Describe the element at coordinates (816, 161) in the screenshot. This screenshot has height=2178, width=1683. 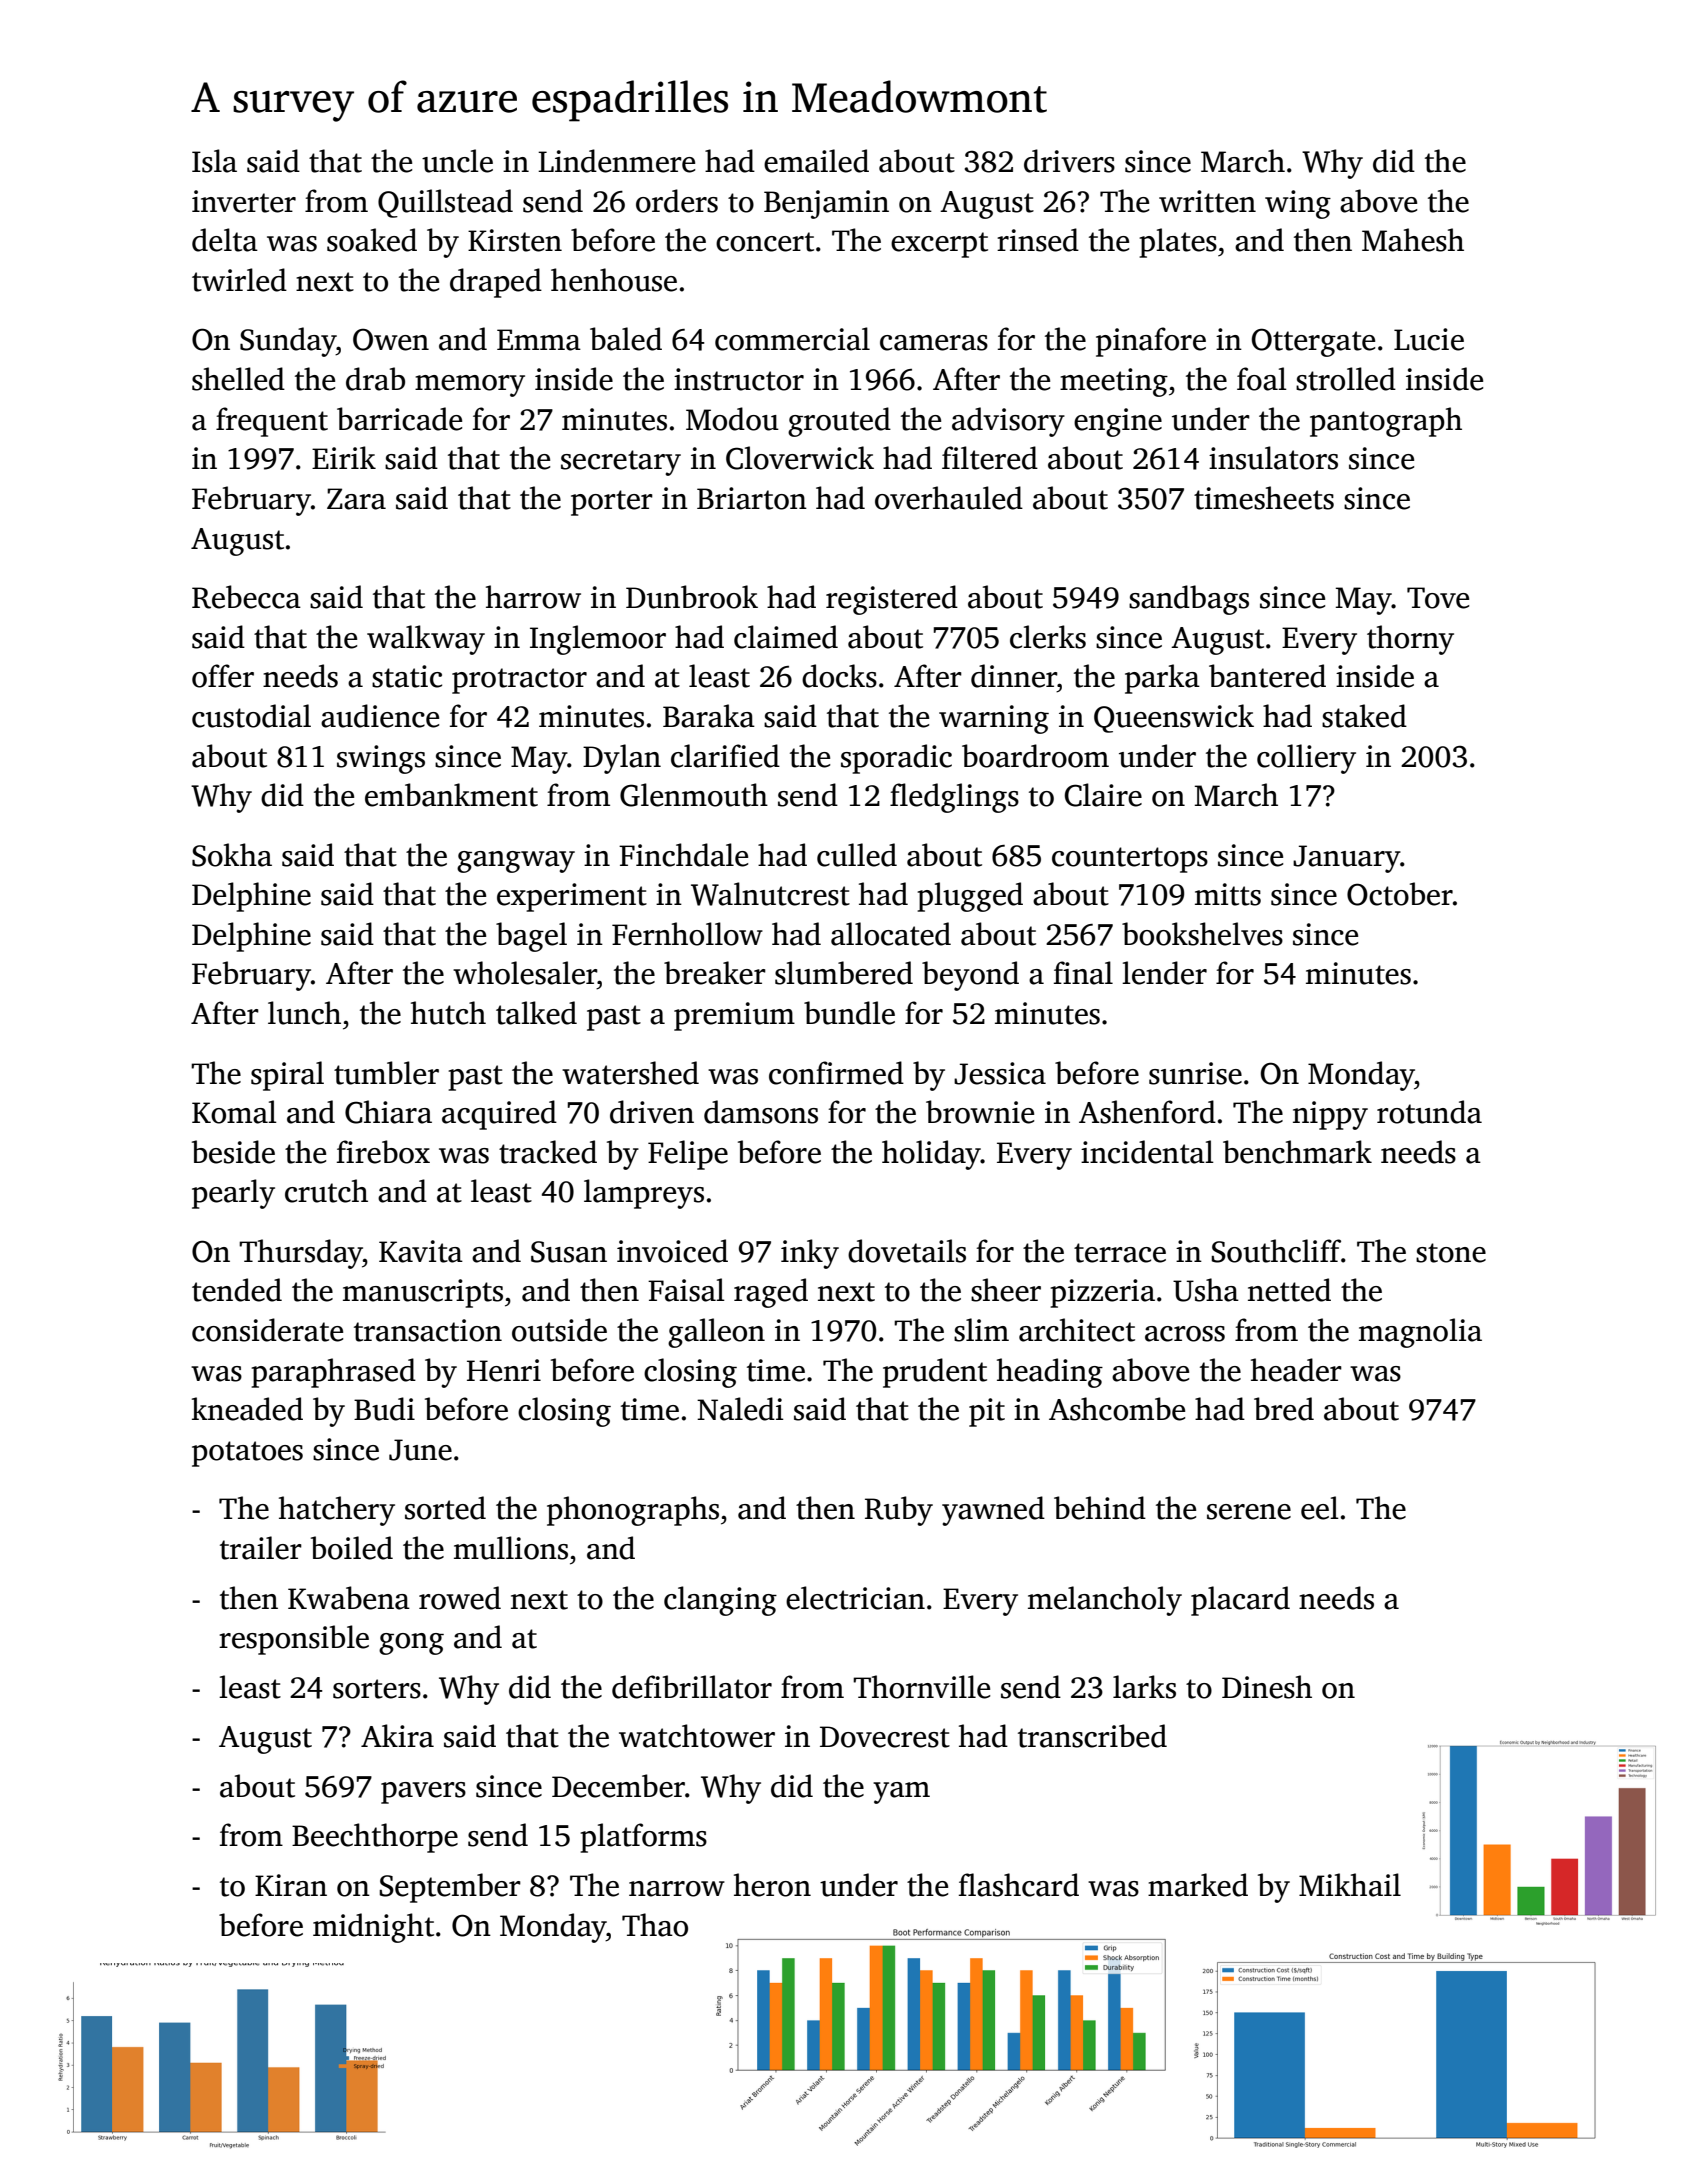
I see `emailed` at that location.
